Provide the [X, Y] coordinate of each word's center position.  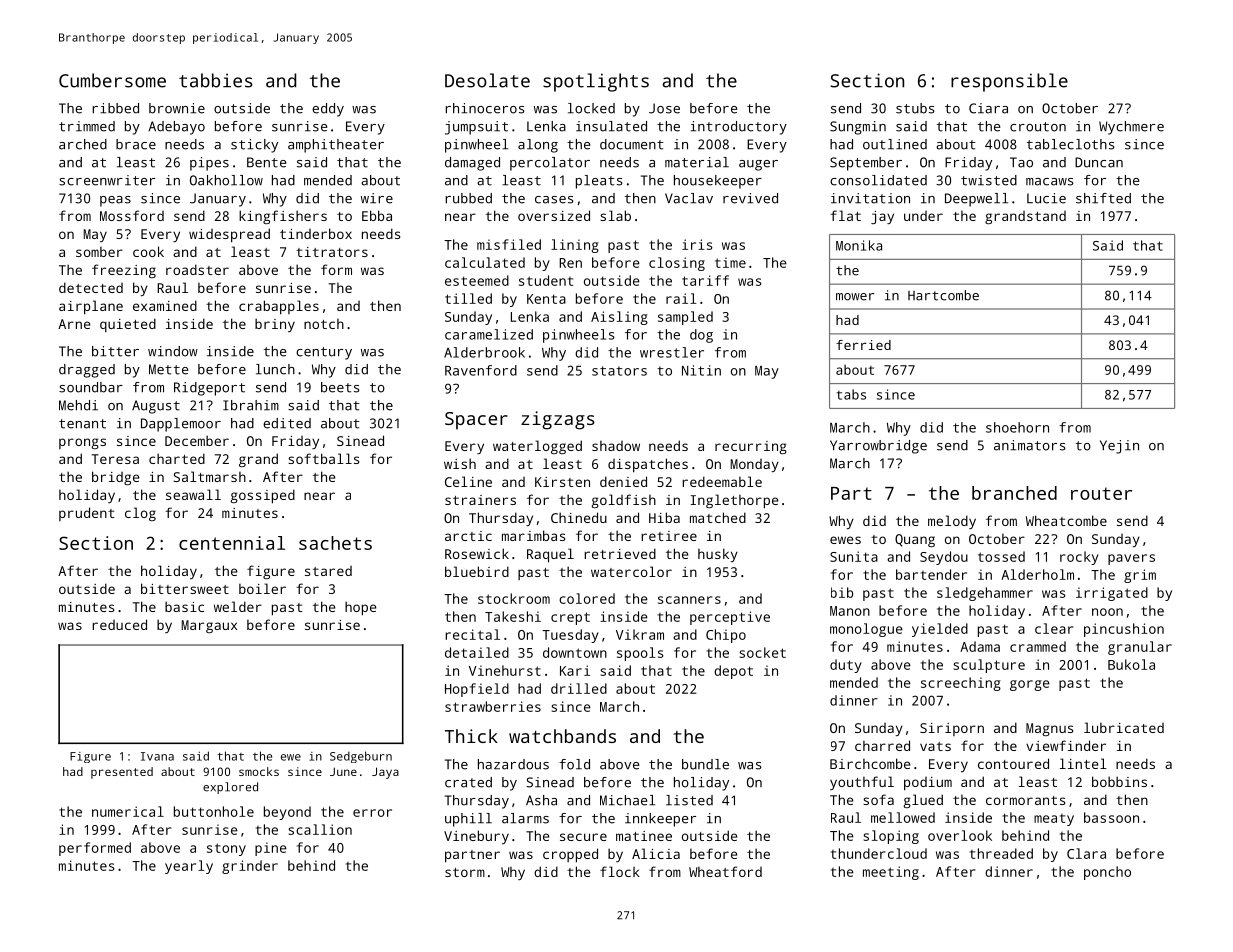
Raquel [550, 555]
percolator [550, 164]
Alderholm [1037, 574]
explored [230, 788]
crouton [1038, 127]
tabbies [216, 80]
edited [287, 423]
